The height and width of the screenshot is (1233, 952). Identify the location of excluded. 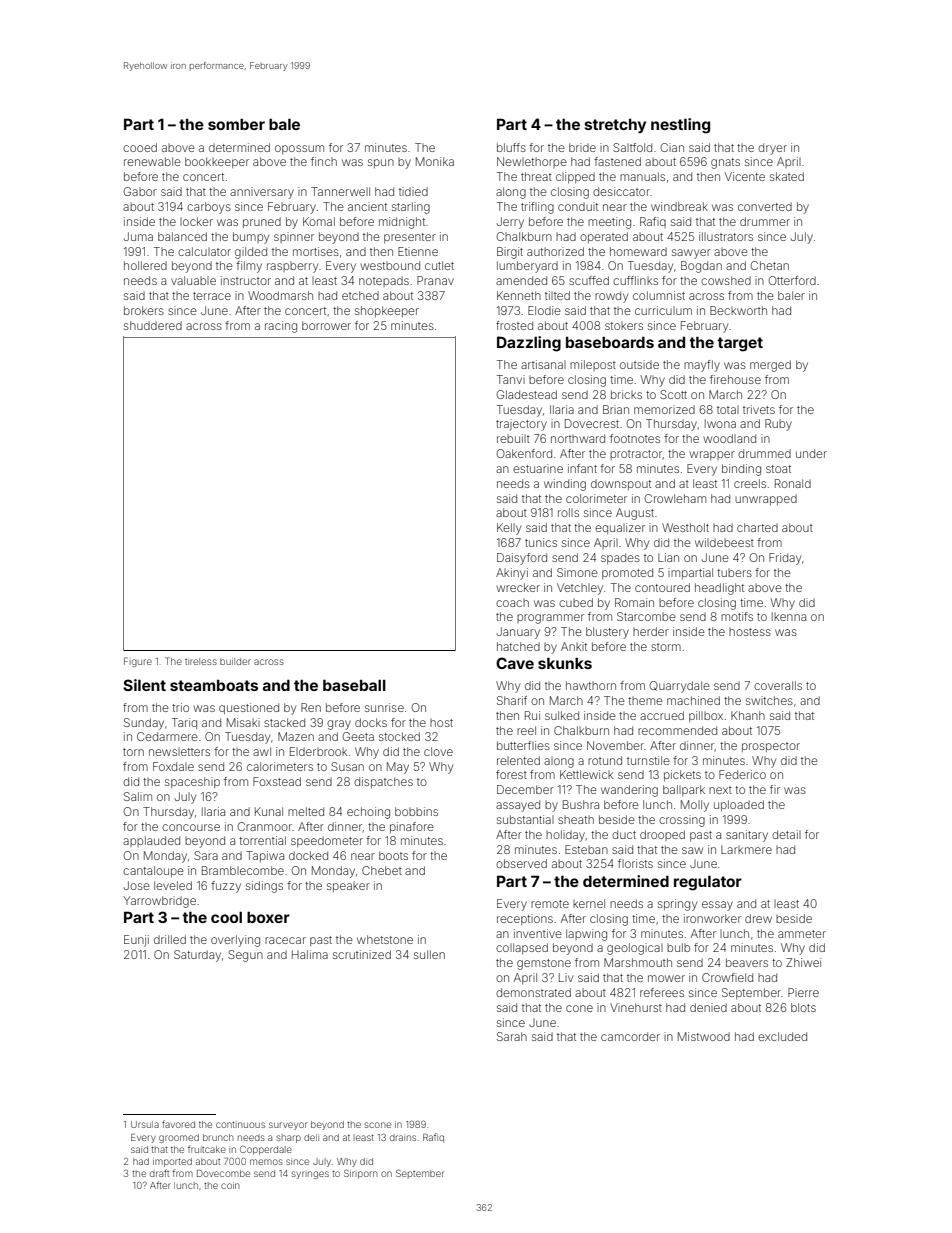
(782, 1036).
